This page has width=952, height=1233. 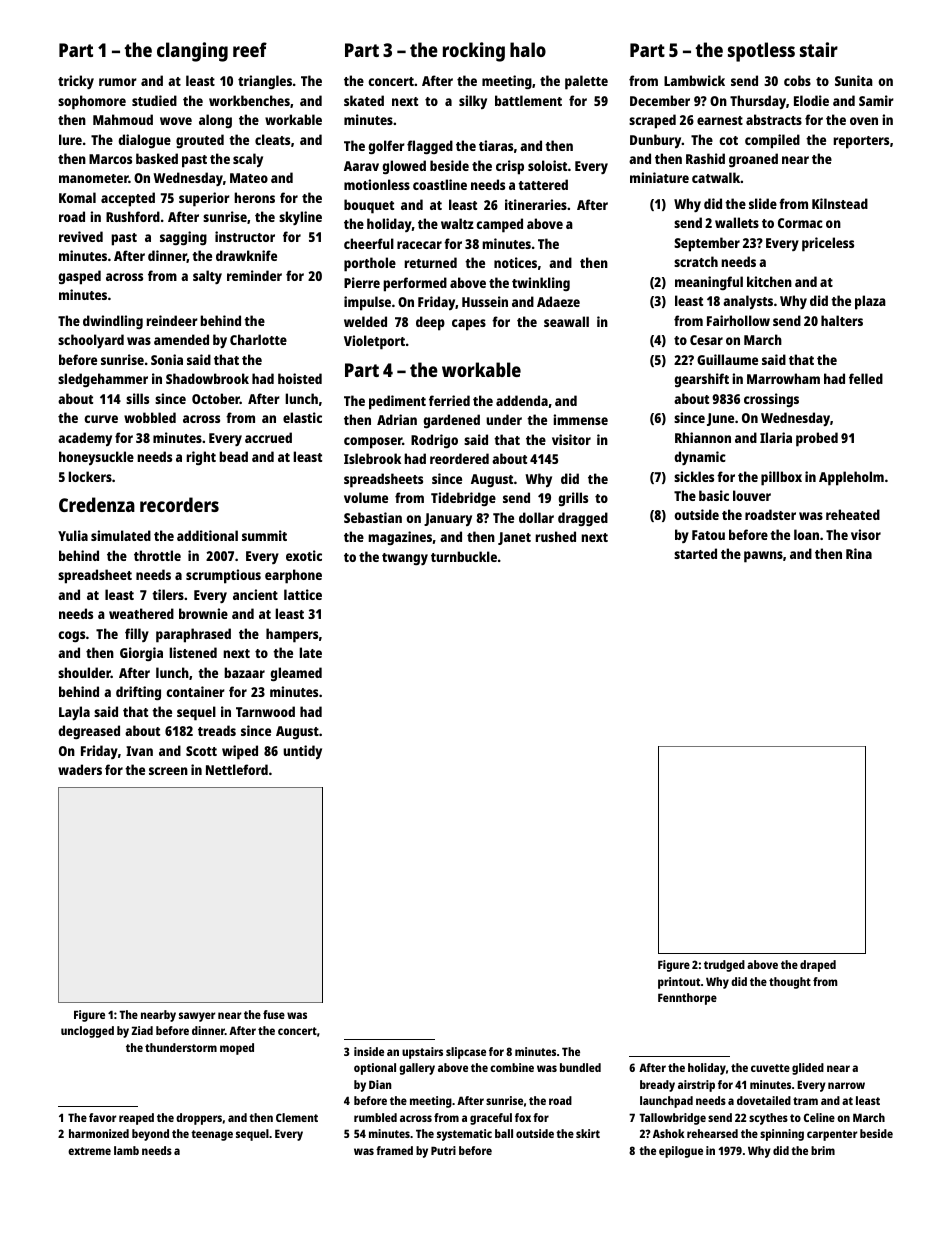 What do you see at coordinates (783, 378) in the page?
I see `Marrowham` at bounding box center [783, 378].
